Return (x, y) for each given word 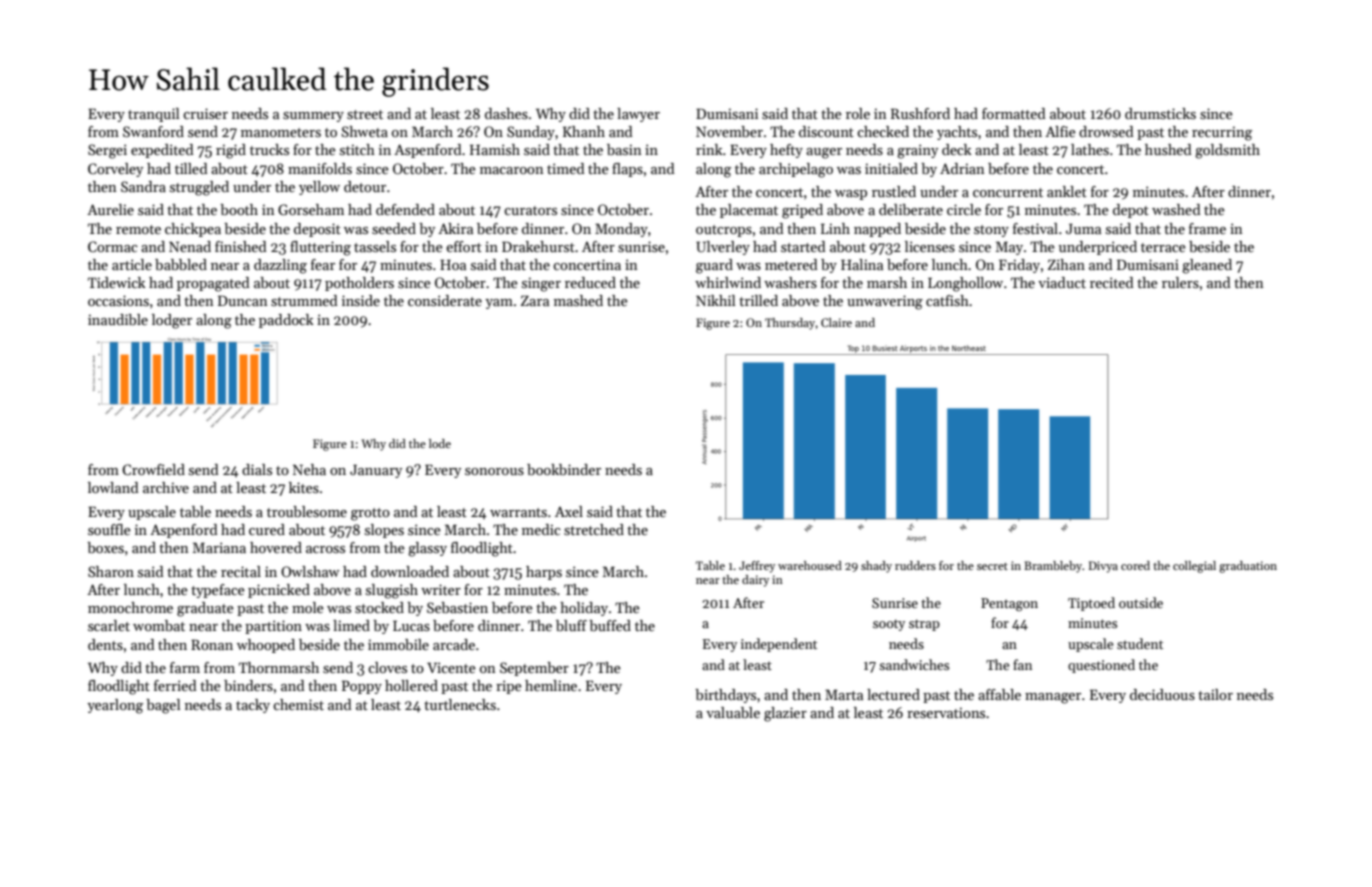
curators (530, 210)
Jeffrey (757, 567)
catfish (947, 300)
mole (308, 607)
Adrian (962, 168)
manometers (281, 132)
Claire (836, 322)
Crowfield (153, 469)
